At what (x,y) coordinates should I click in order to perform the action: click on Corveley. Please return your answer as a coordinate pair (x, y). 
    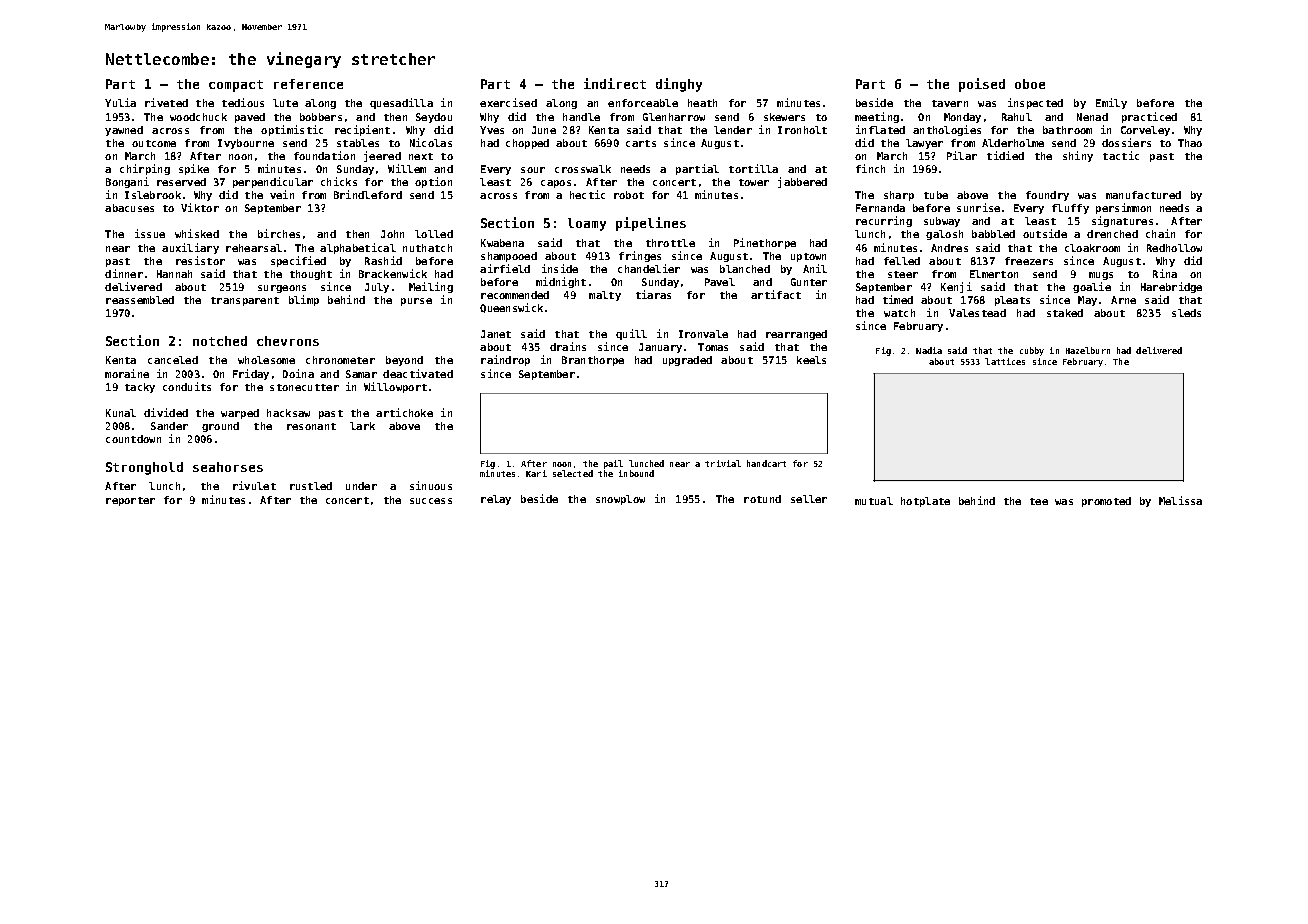
    Looking at the image, I should click on (1145, 131).
